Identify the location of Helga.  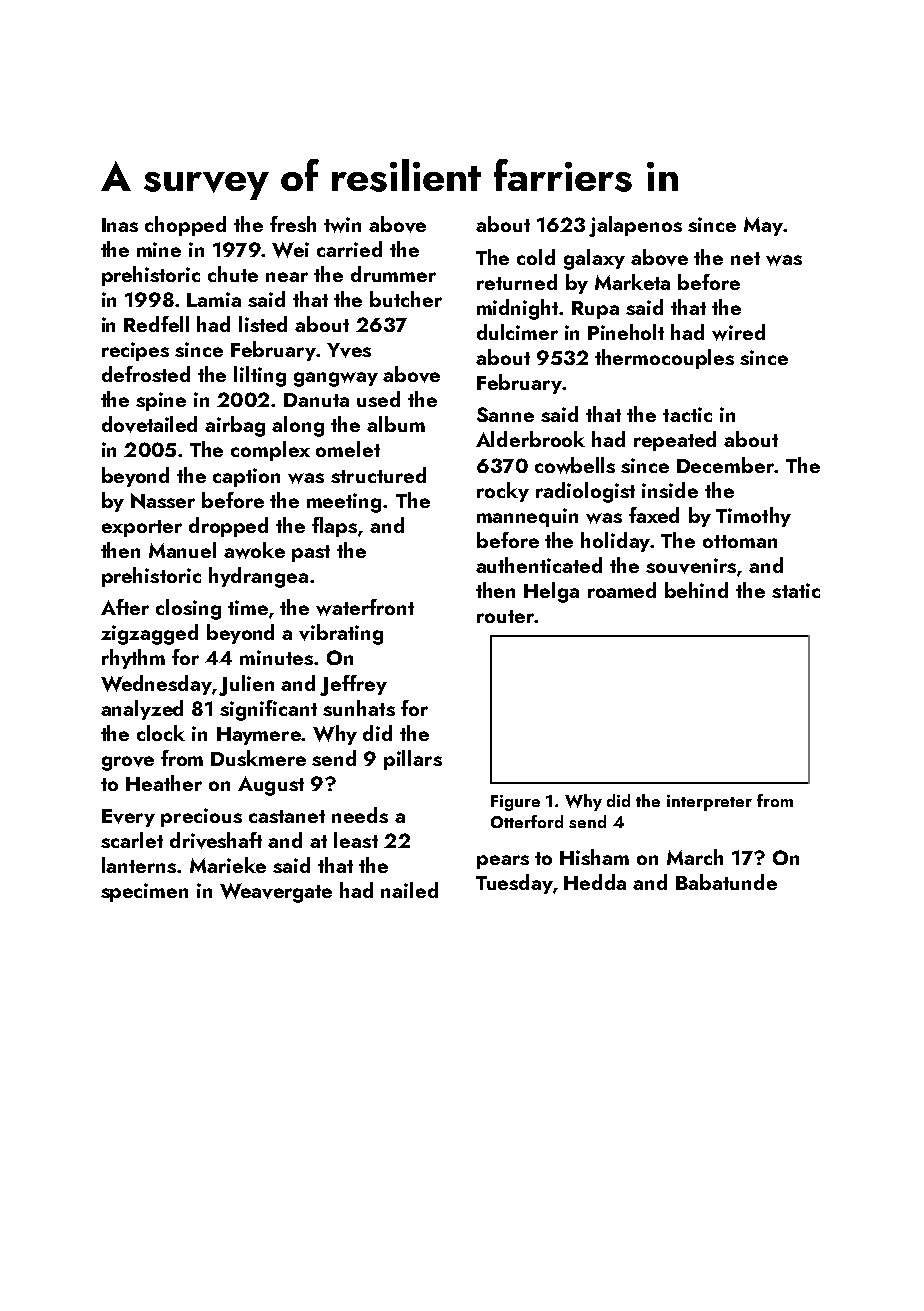
(551, 592).
